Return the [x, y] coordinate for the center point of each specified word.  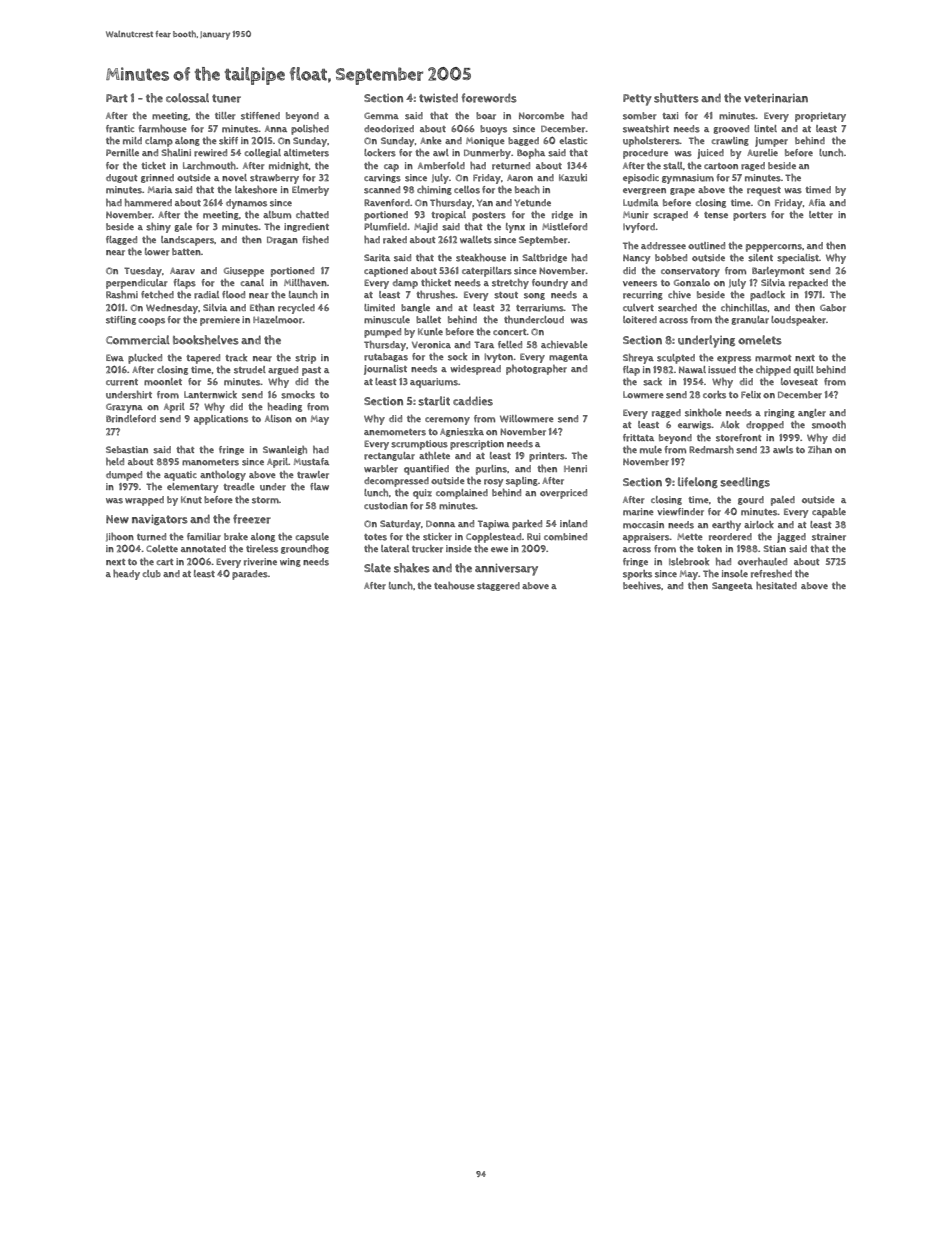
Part [117, 98]
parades [250, 575]
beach [527, 190]
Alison [278, 419]
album [277, 215]
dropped [765, 426]
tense [716, 215]
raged [753, 166]
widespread [475, 370]
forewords [489, 98]
